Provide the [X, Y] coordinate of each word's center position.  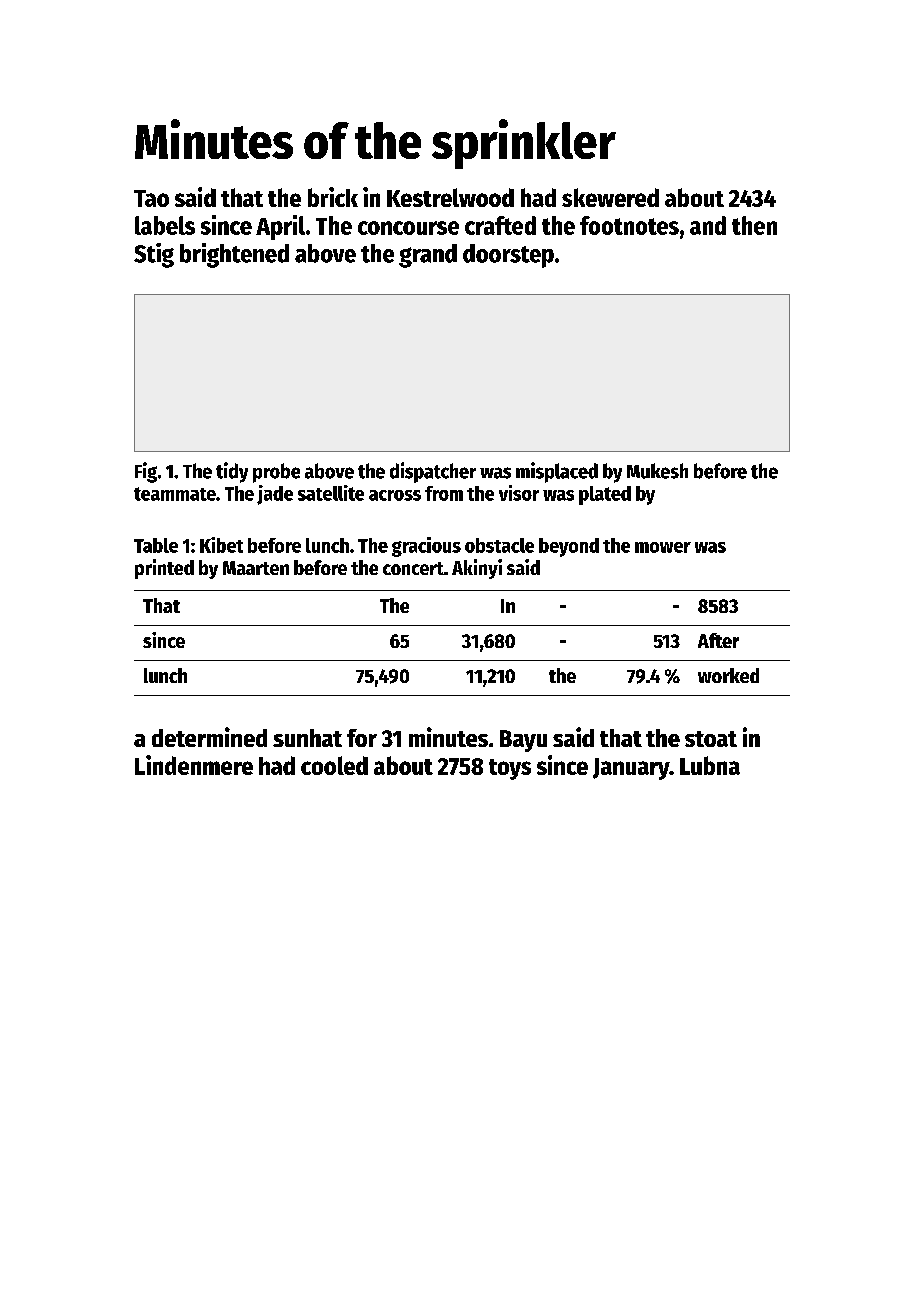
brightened [234, 255]
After [718, 640]
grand [428, 256]
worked [728, 675]
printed [164, 569]
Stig [154, 255]
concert [413, 568]
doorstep [508, 256]
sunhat [307, 738]
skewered [610, 197]
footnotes [629, 225]
